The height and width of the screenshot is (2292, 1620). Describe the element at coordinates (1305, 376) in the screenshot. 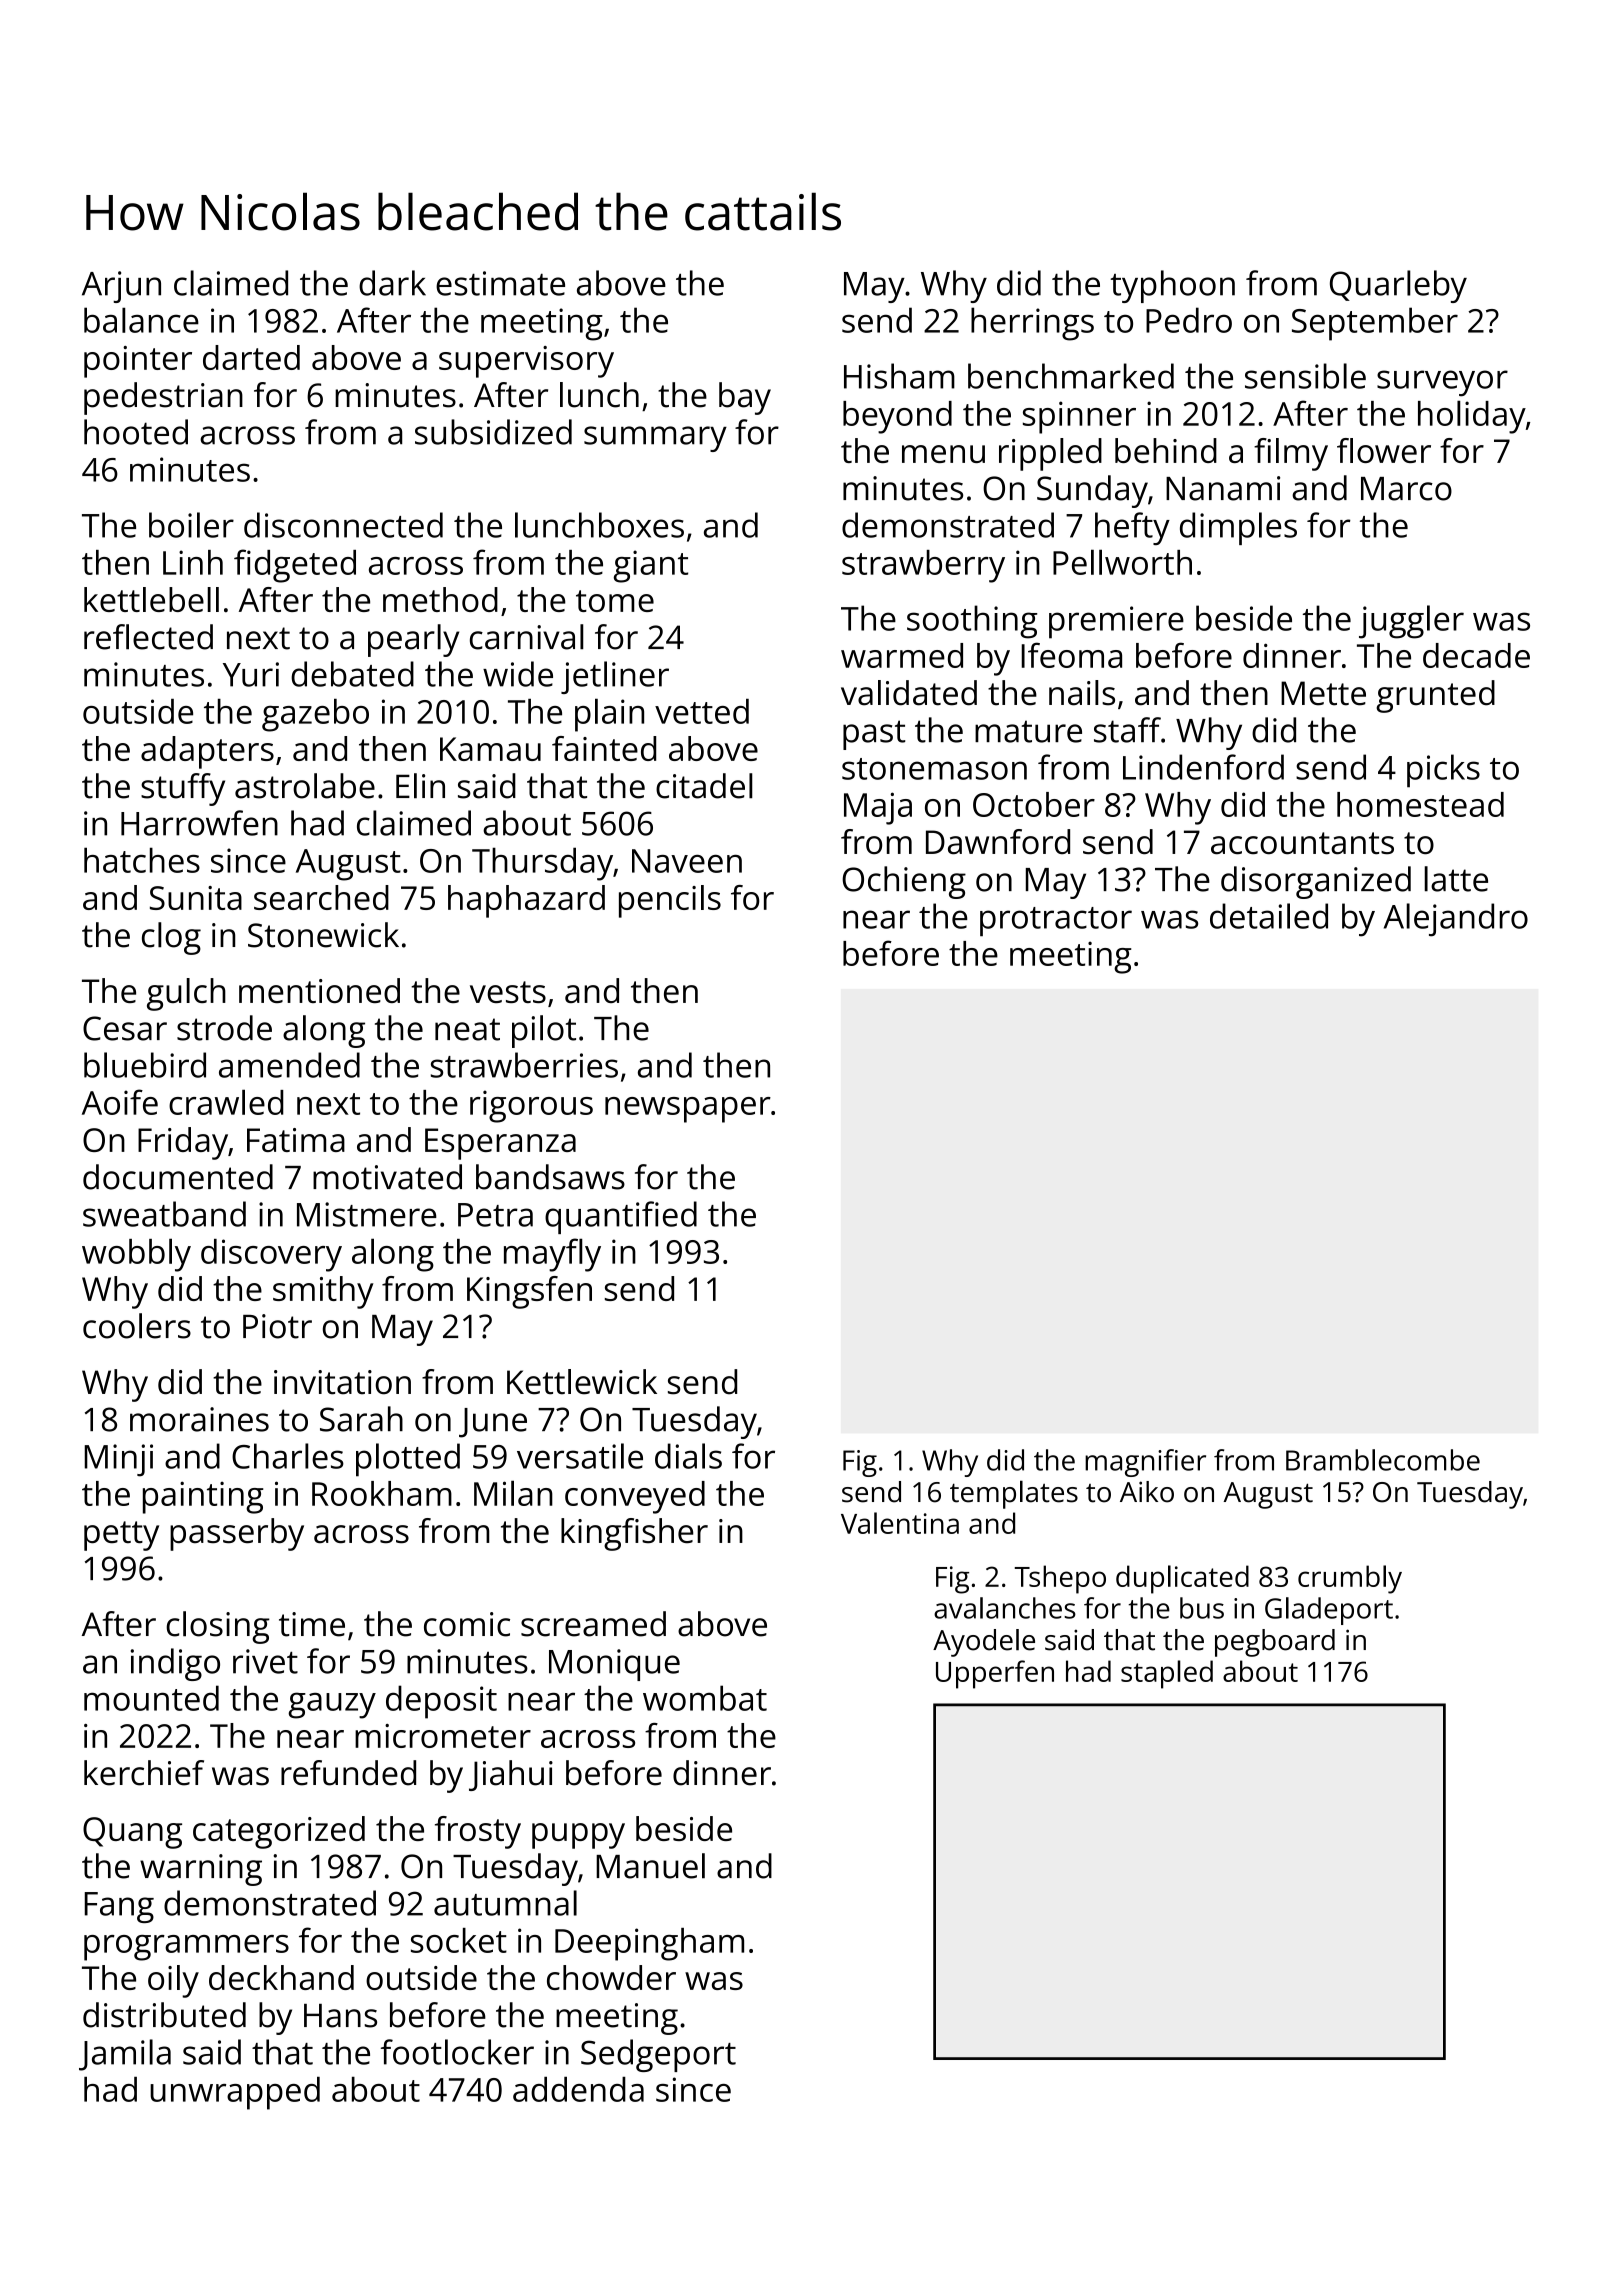

I see `sensible` at that location.
